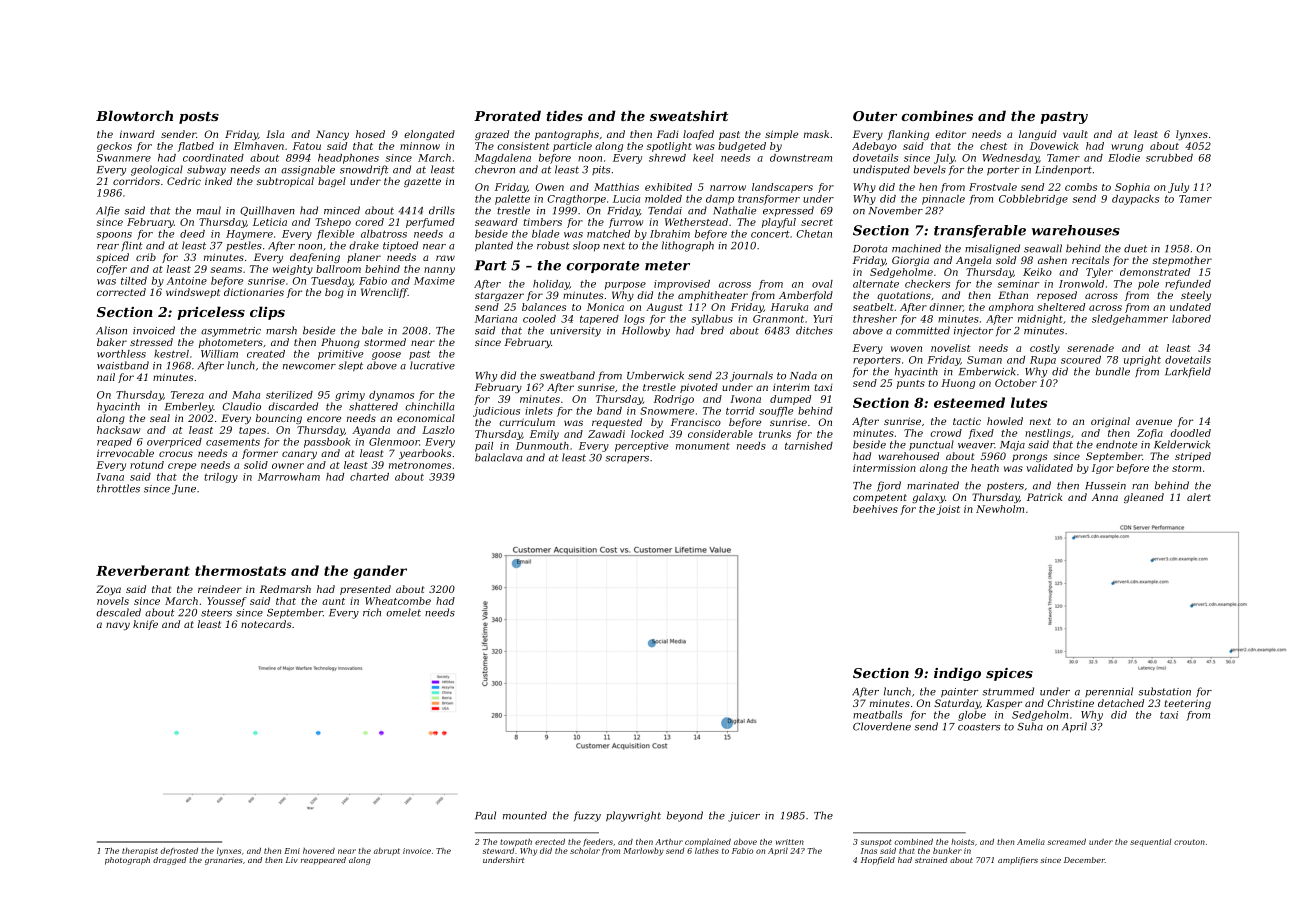  What do you see at coordinates (1191, 319) in the screenshot?
I see `labored` at bounding box center [1191, 319].
